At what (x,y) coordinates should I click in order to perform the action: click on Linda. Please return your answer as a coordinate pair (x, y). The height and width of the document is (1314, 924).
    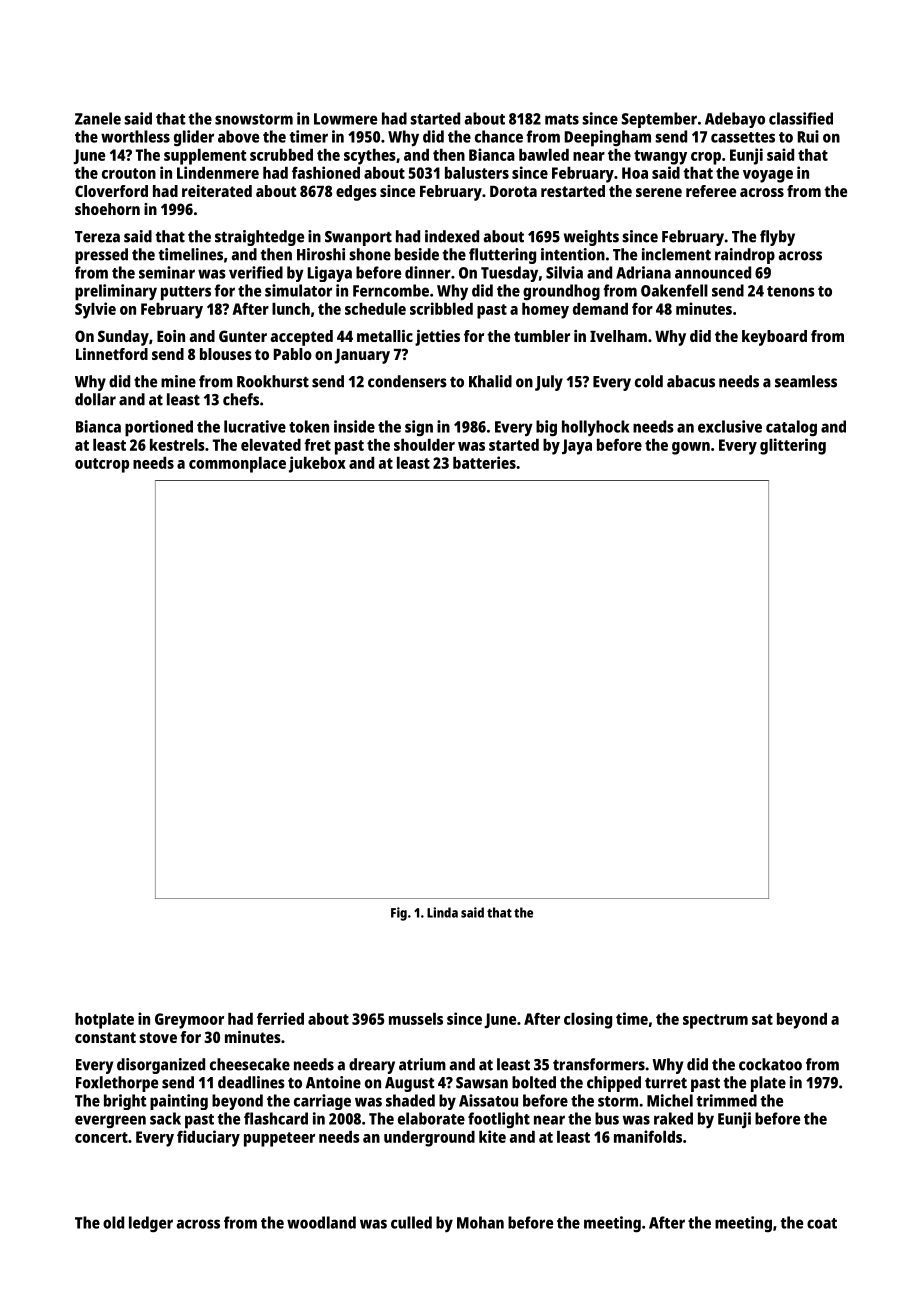
    Looking at the image, I should click on (442, 912).
